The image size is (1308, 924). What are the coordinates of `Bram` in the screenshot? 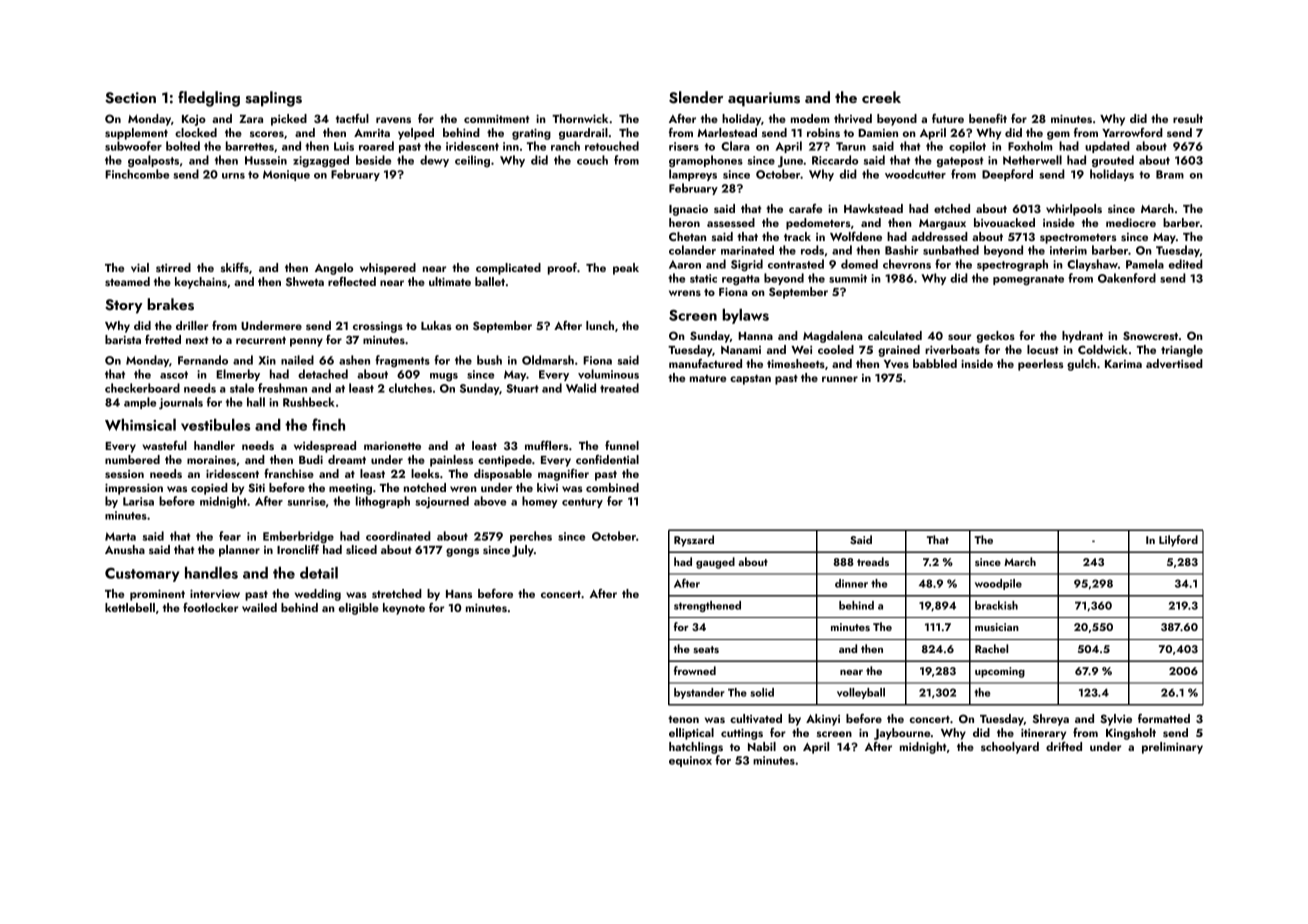 It's located at (1170, 174).
